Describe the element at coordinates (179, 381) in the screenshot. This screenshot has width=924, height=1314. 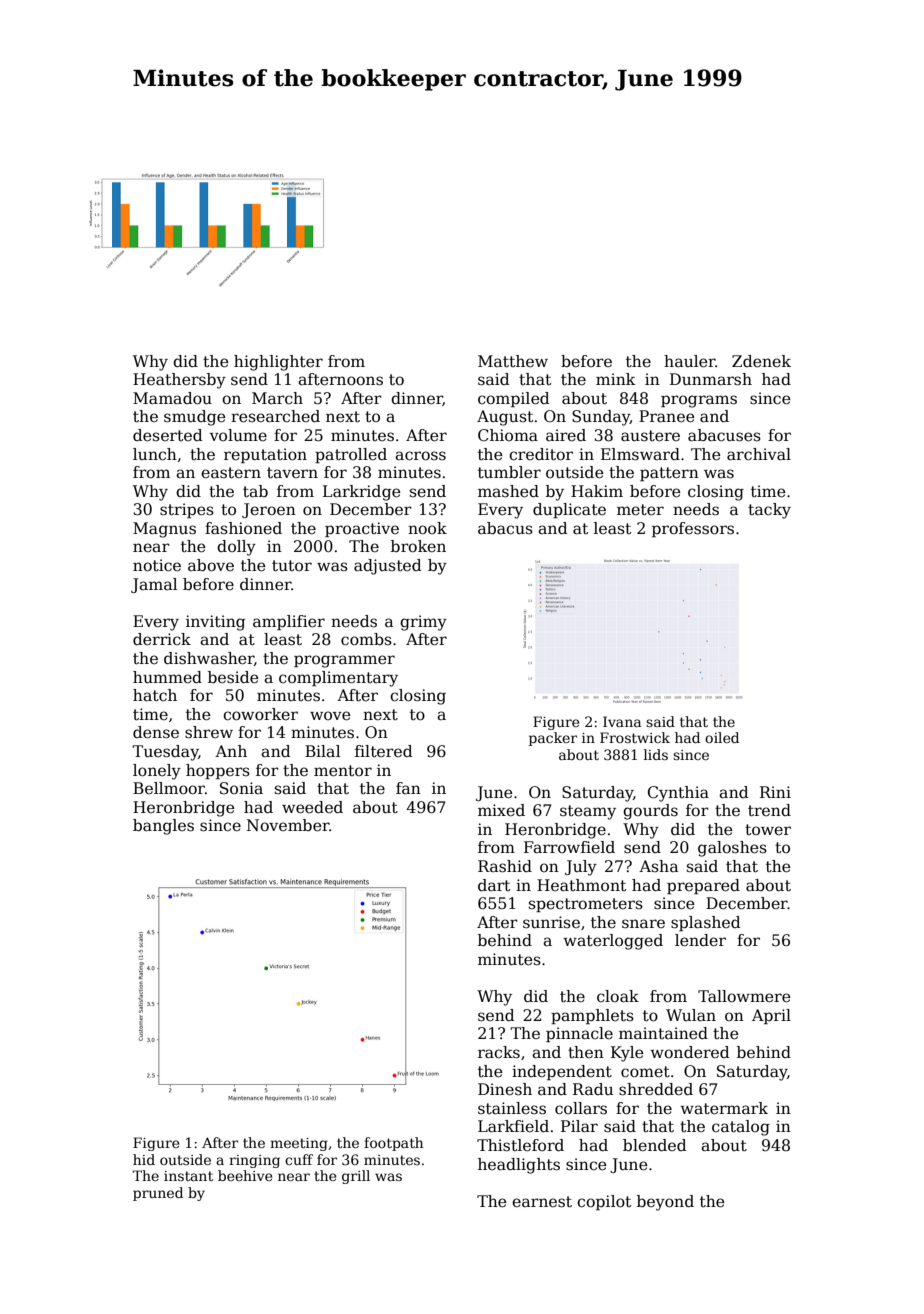
I see `Heathersby` at that location.
